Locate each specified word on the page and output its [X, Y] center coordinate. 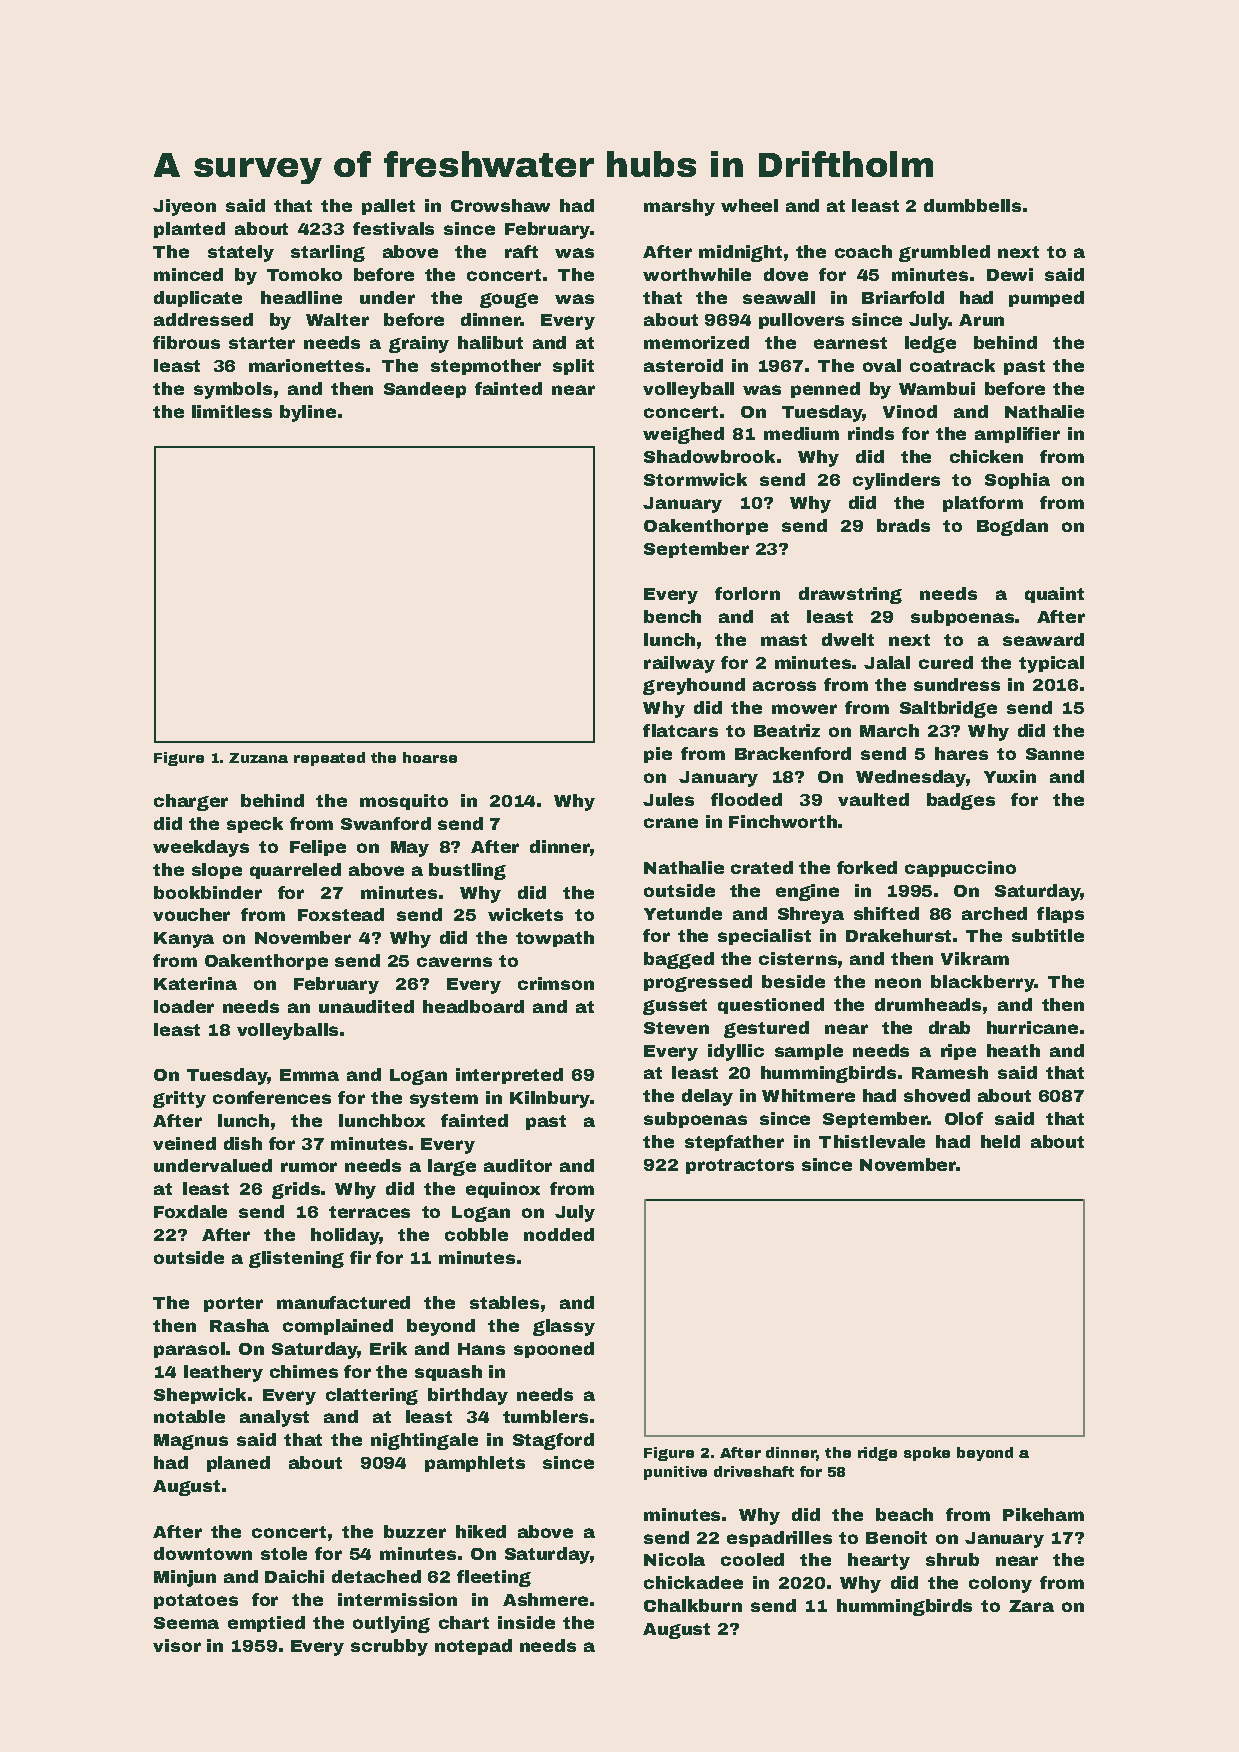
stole [284, 1553]
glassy [564, 1327]
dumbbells [972, 205]
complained [338, 1327]
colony [1000, 1584]
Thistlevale [872, 1141]
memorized [696, 342]
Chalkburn [693, 1605]
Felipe [318, 848]
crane [671, 823]
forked [867, 867]
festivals [393, 228]
